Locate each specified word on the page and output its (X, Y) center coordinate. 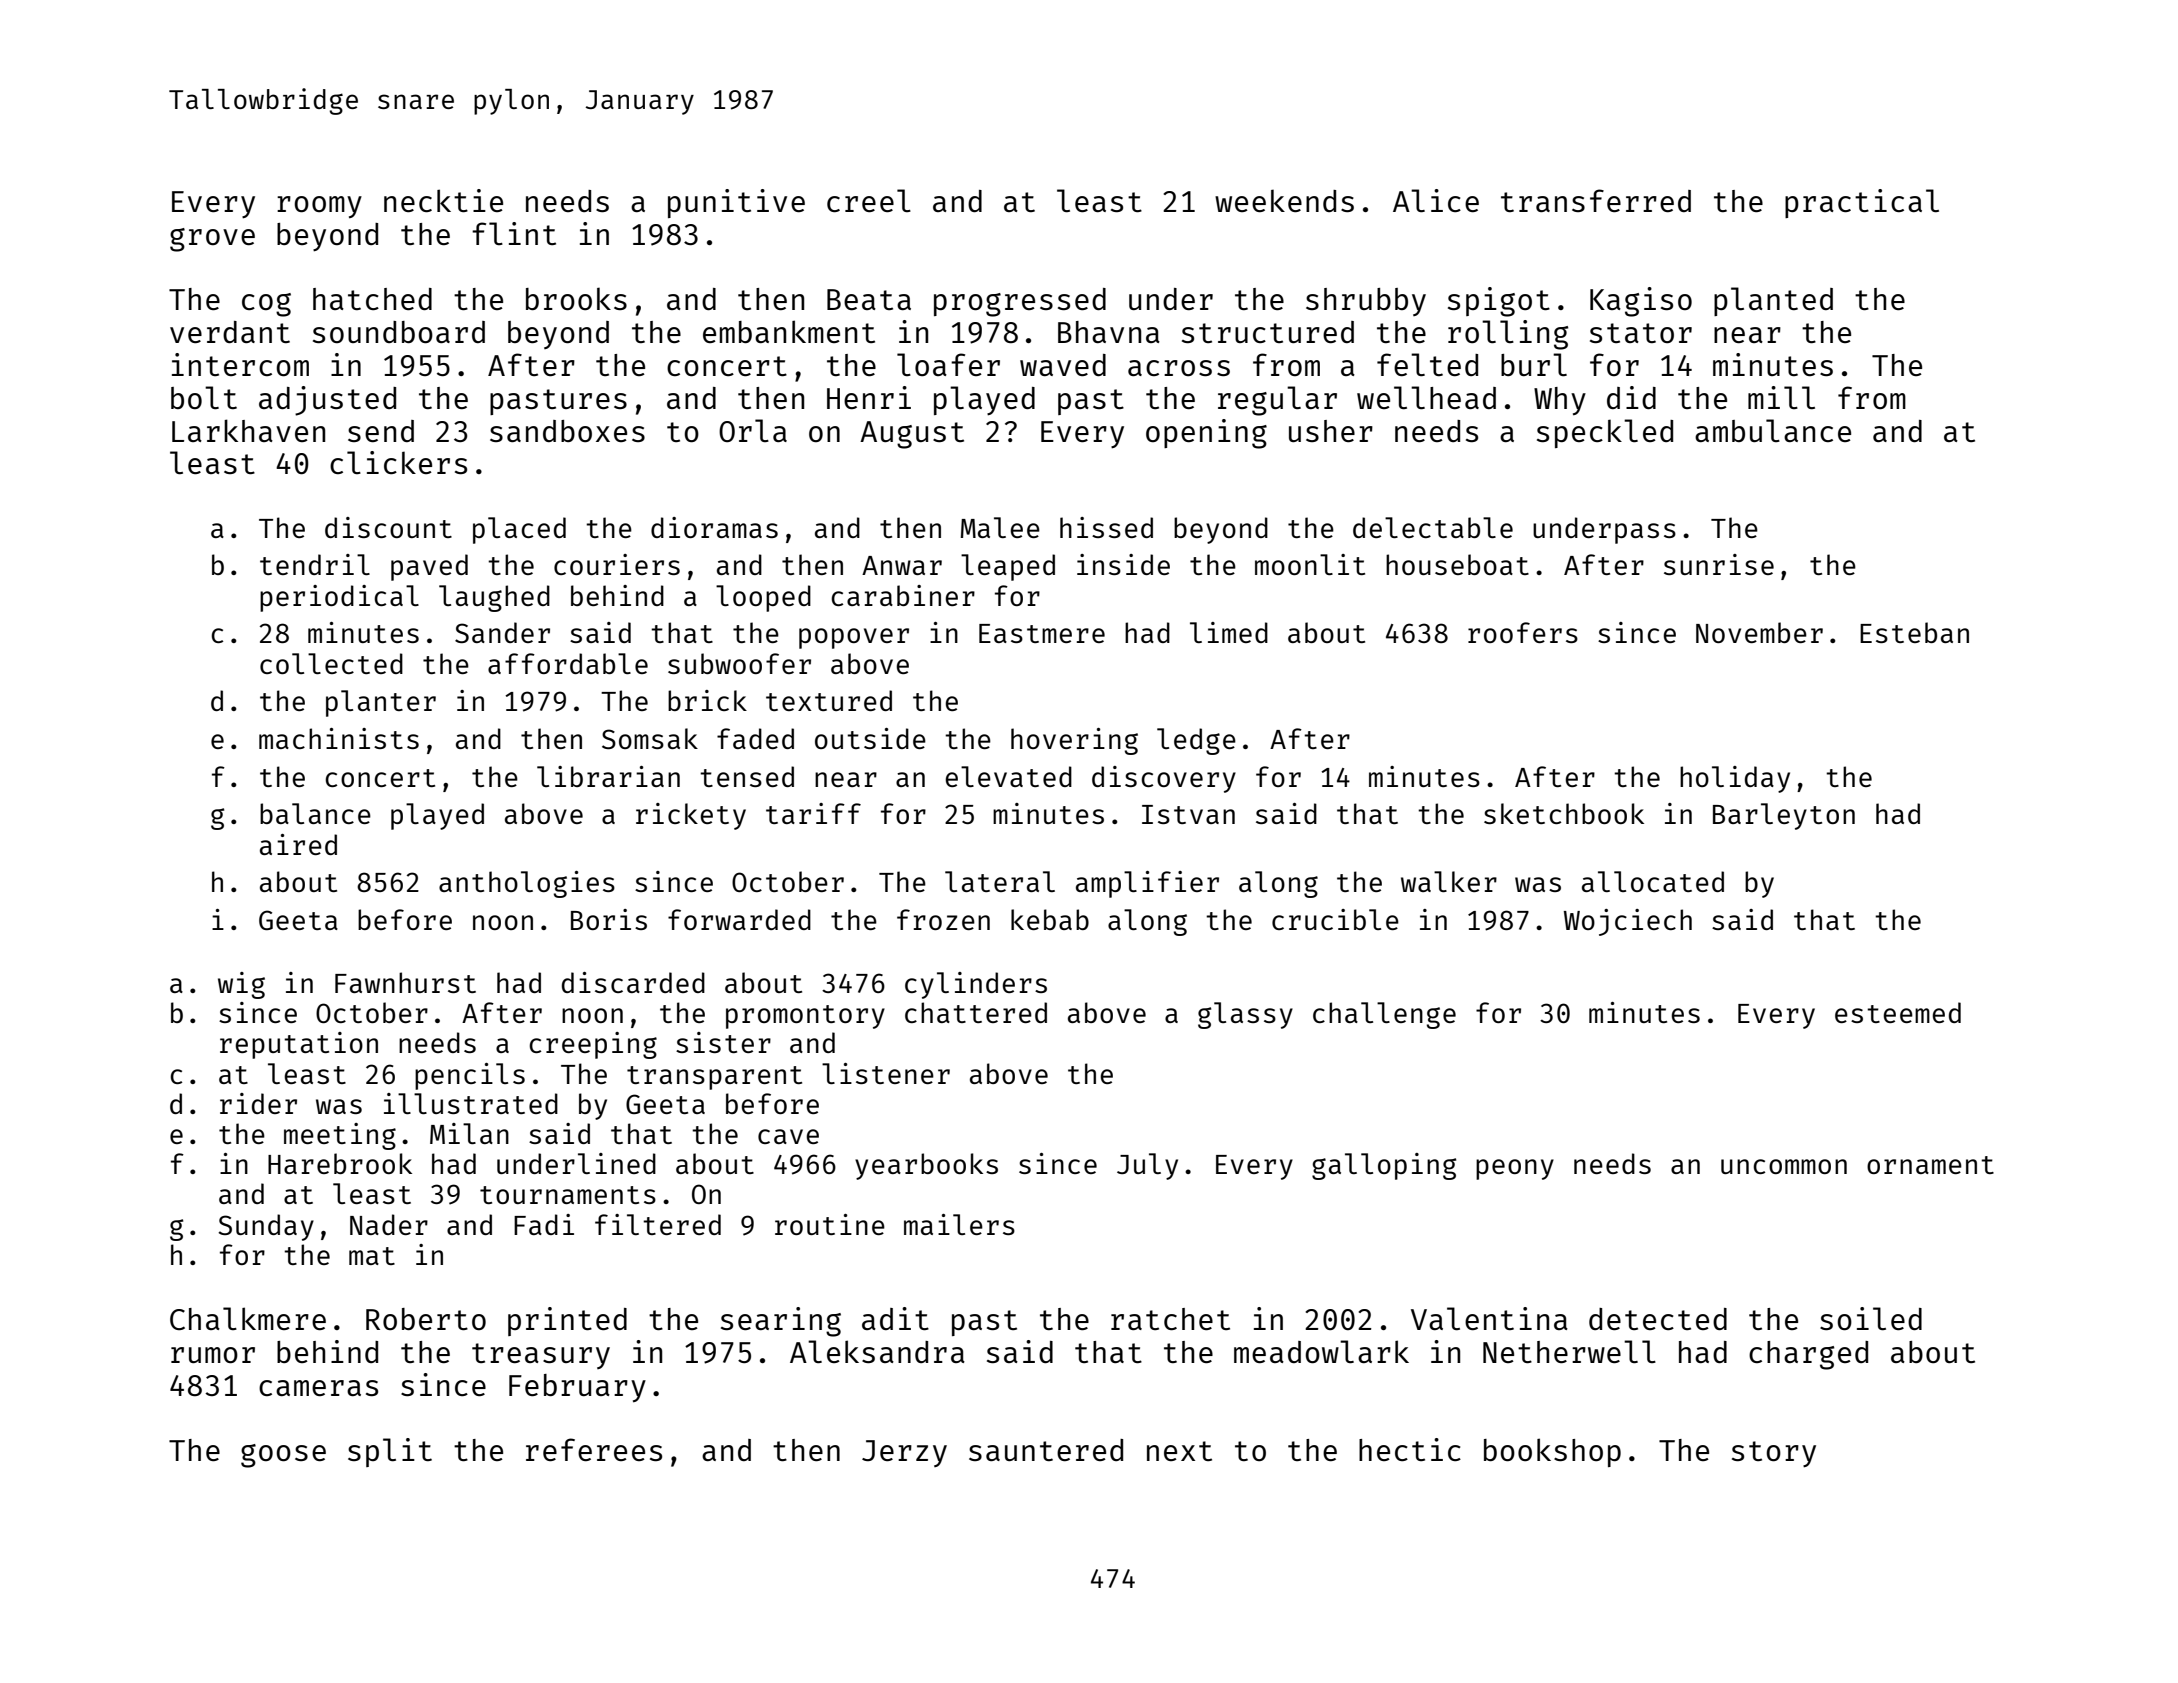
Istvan (1188, 814)
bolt (204, 397)
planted (1773, 301)
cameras (318, 1388)
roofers (1523, 632)
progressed (1020, 302)
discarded (633, 982)
